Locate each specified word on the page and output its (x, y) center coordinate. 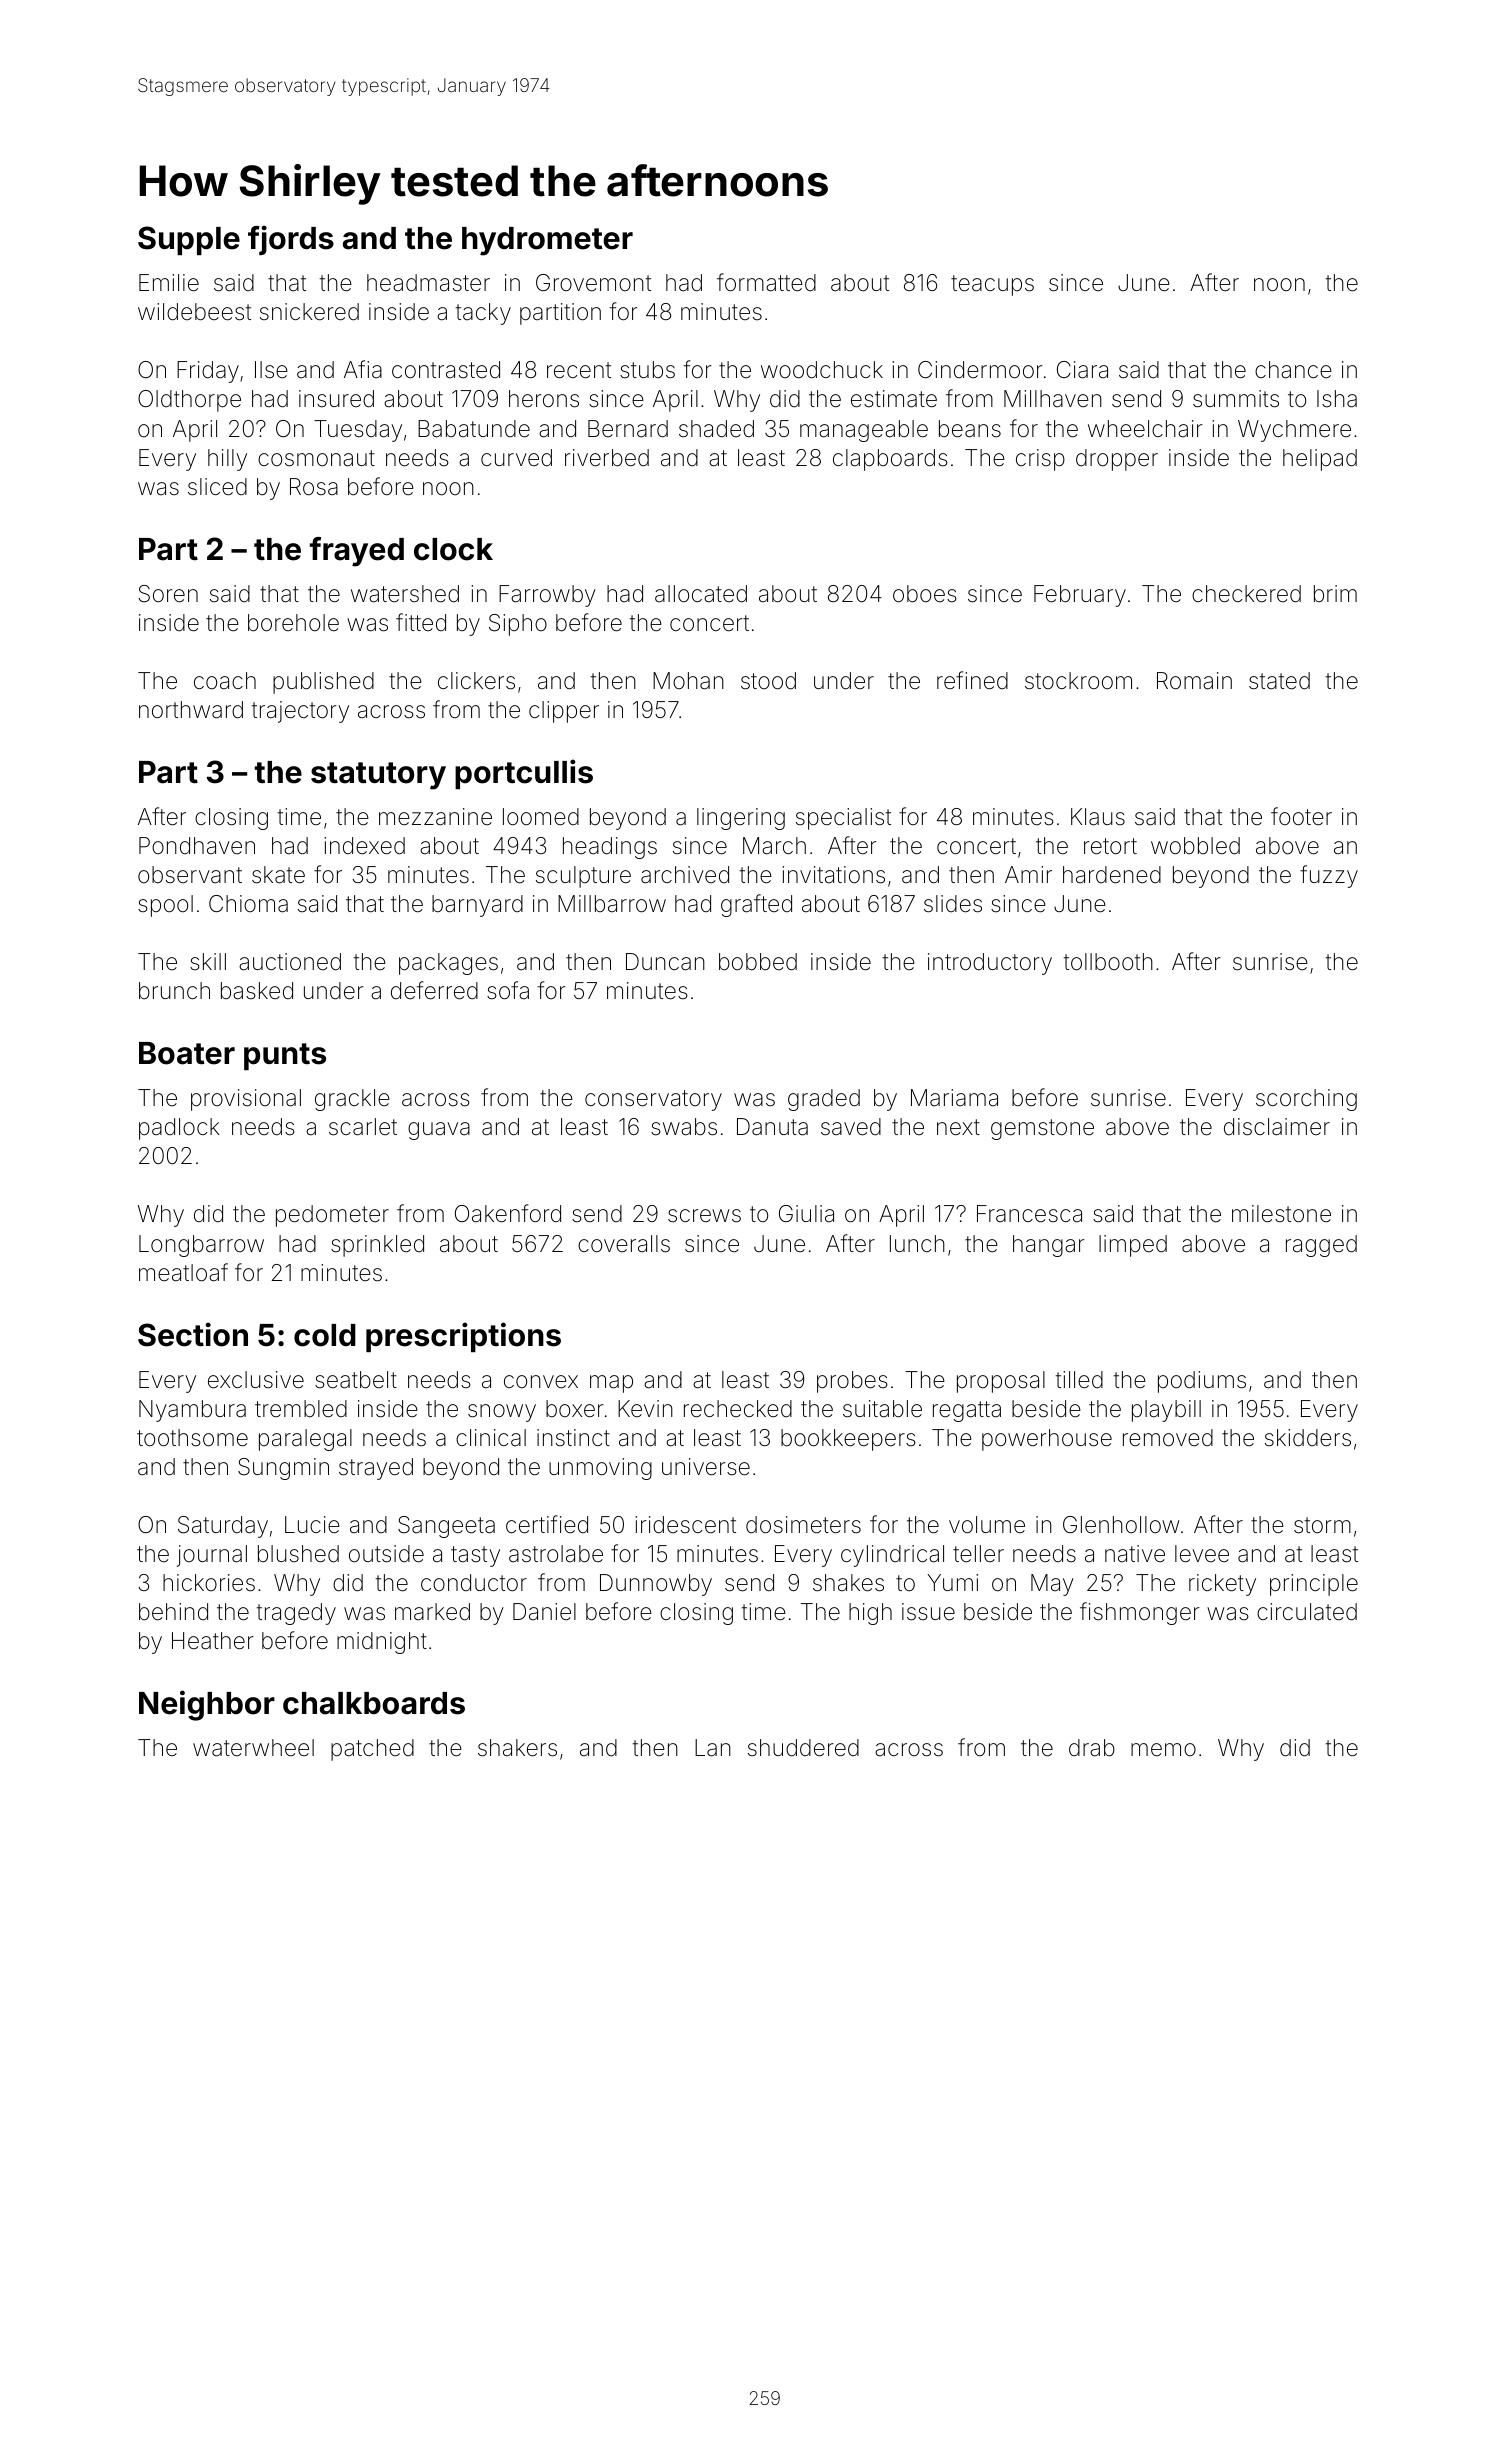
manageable (864, 431)
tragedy (296, 1614)
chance (1293, 370)
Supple (189, 240)
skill (208, 962)
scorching (1306, 1100)
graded (824, 1100)
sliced (217, 487)
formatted (766, 282)
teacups (992, 285)
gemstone (1042, 1129)
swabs (684, 1127)
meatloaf (183, 1272)
